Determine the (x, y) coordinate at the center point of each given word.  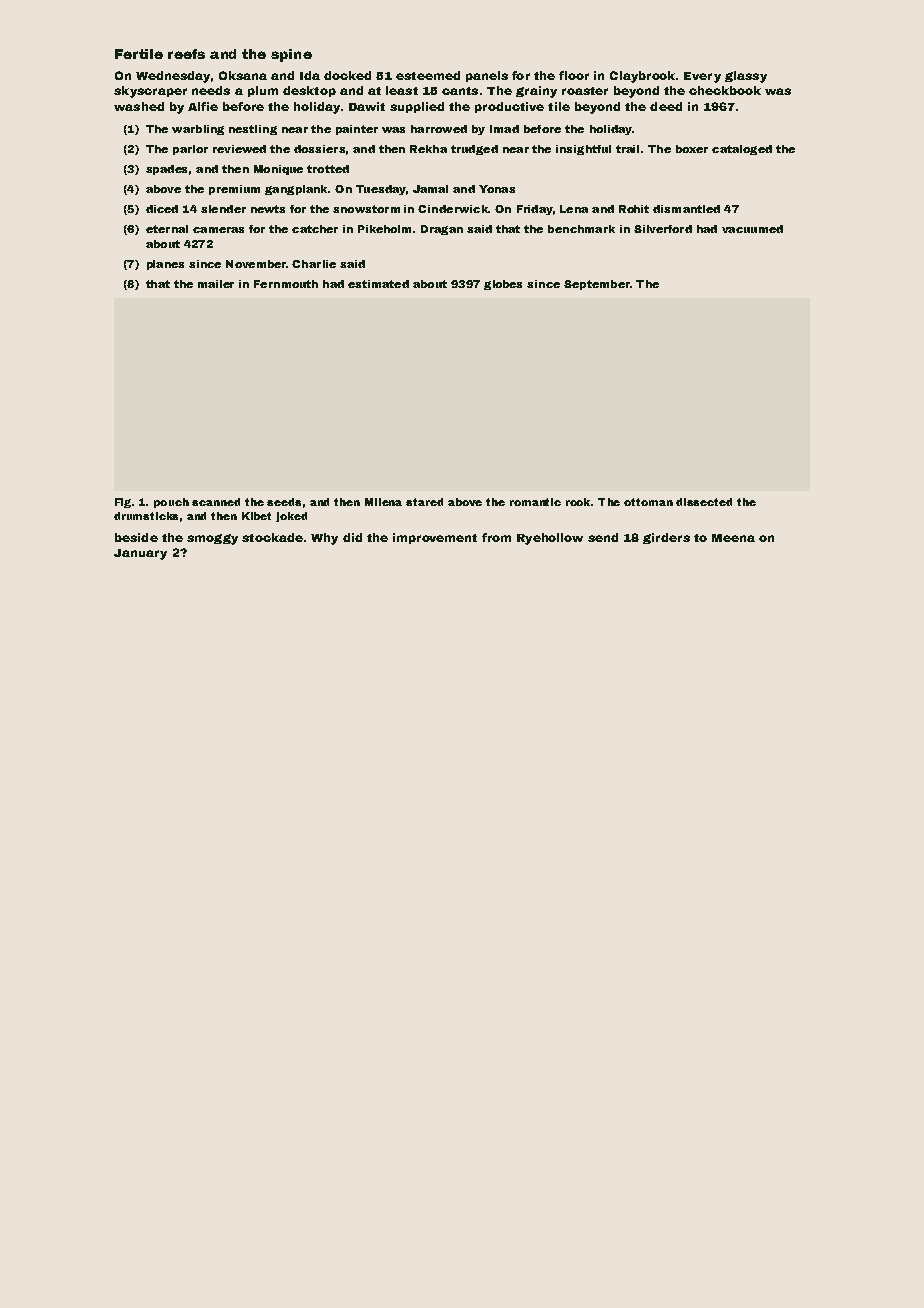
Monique (278, 170)
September (597, 285)
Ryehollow (550, 539)
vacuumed (752, 229)
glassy (746, 77)
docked (347, 75)
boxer (692, 149)
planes (165, 265)
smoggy (212, 539)
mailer (216, 284)
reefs (186, 54)
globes (503, 285)
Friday (535, 210)
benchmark (581, 229)
